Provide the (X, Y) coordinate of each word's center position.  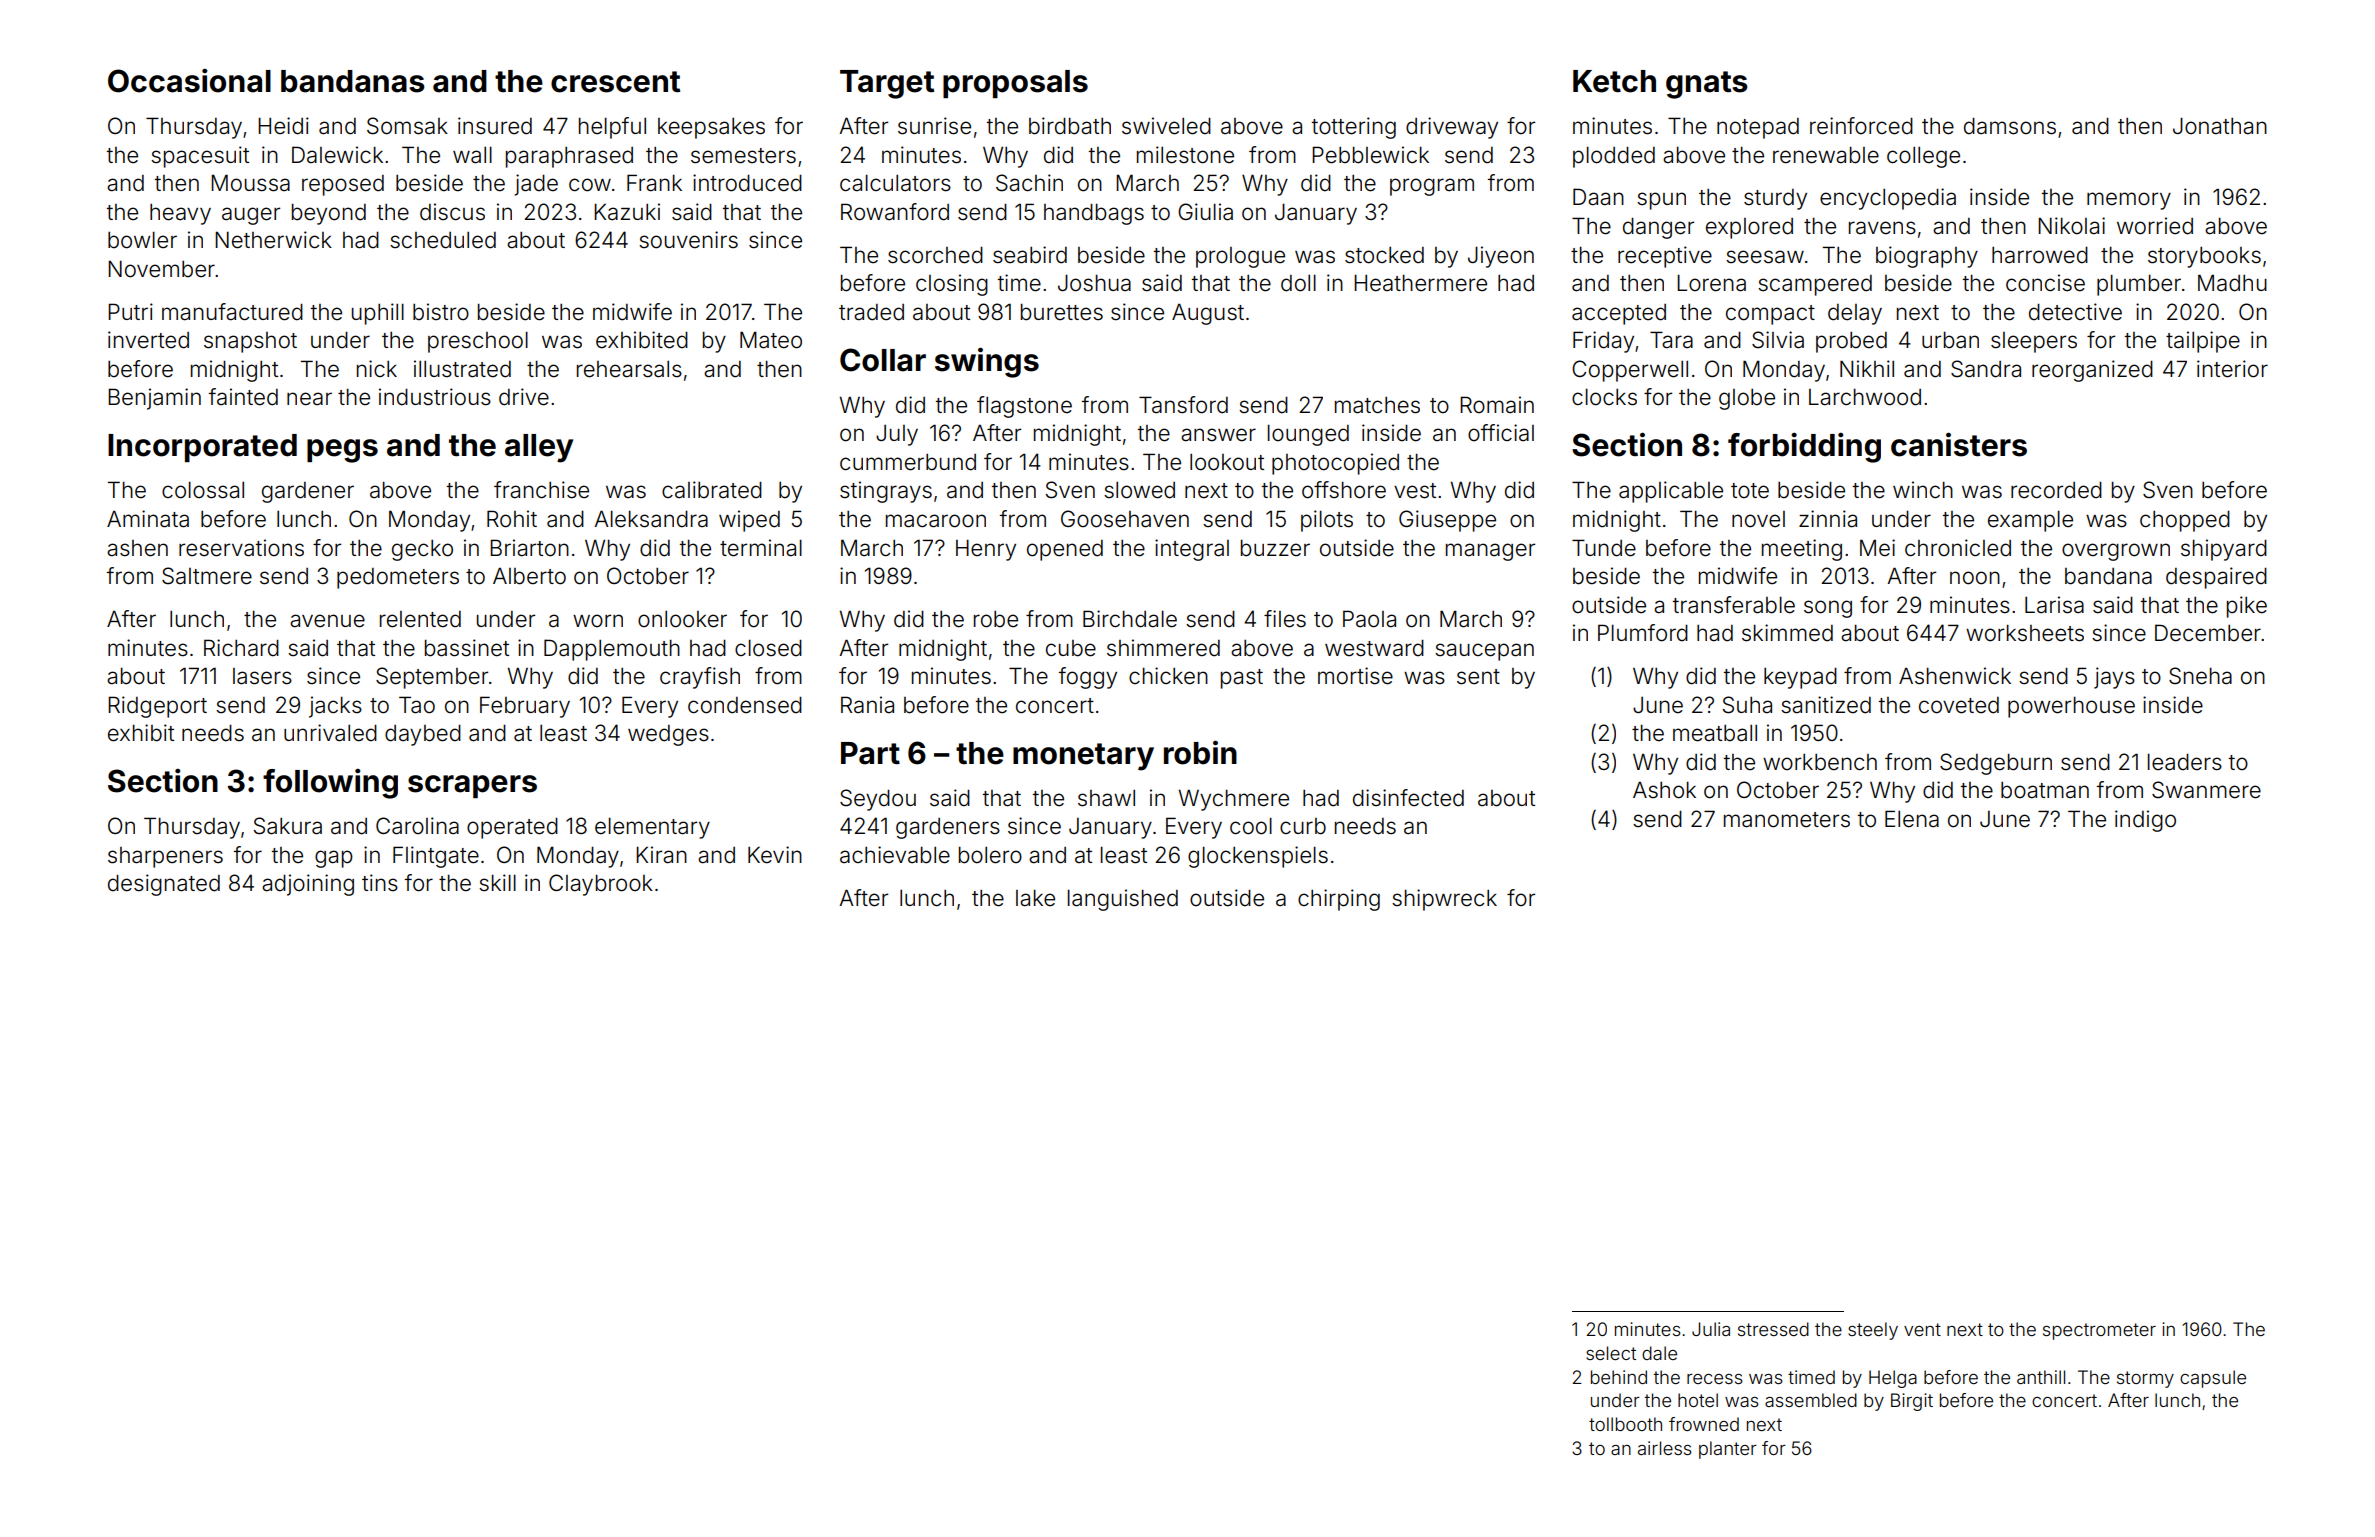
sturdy (1775, 199)
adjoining (308, 885)
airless (1665, 1448)
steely (1873, 1331)
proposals (1015, 84)
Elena (1912, 819)
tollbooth (1625, 1424)
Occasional (189, 81)
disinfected (1408, 798)
